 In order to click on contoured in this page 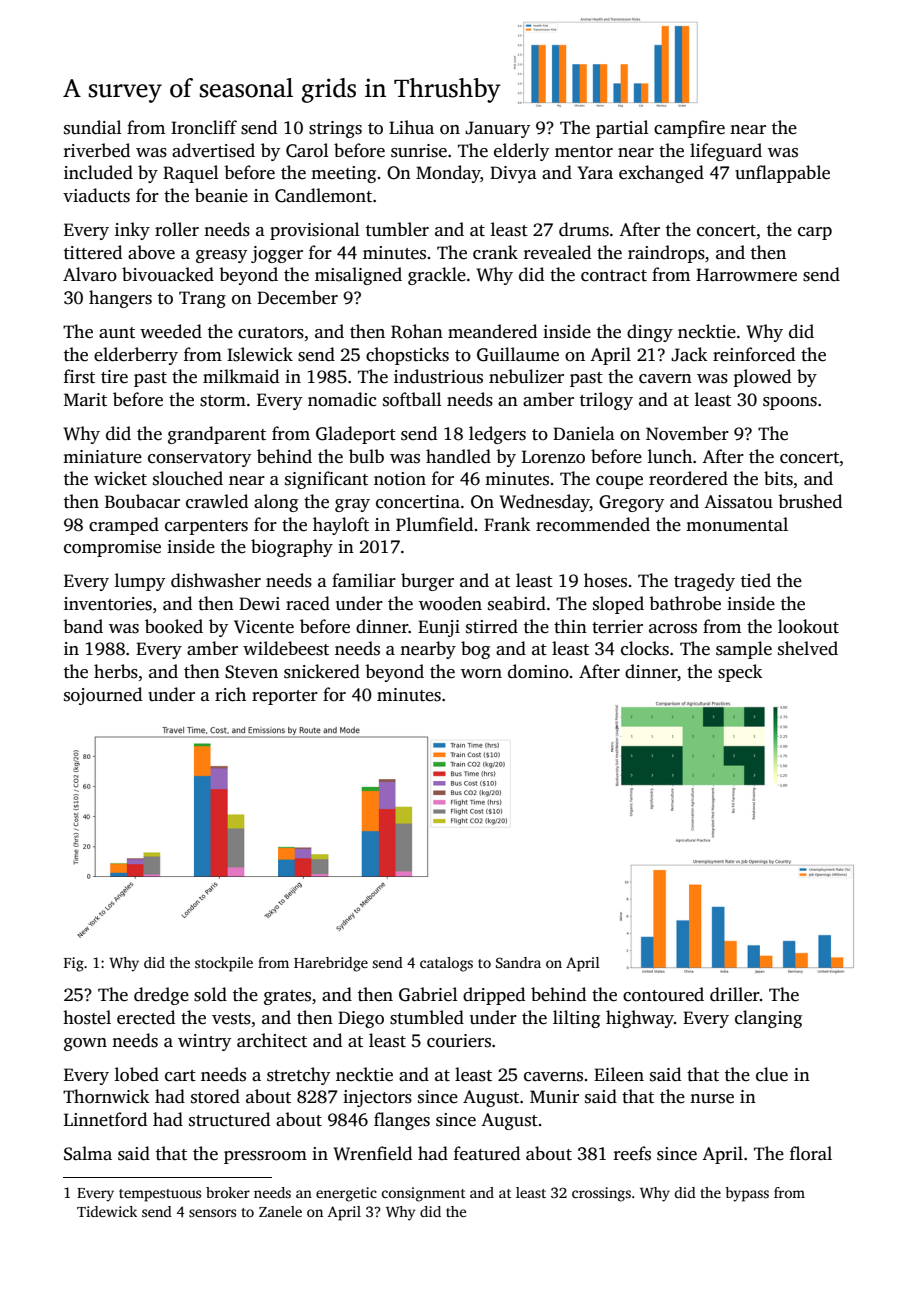, I will do `click(663, 994)`.
